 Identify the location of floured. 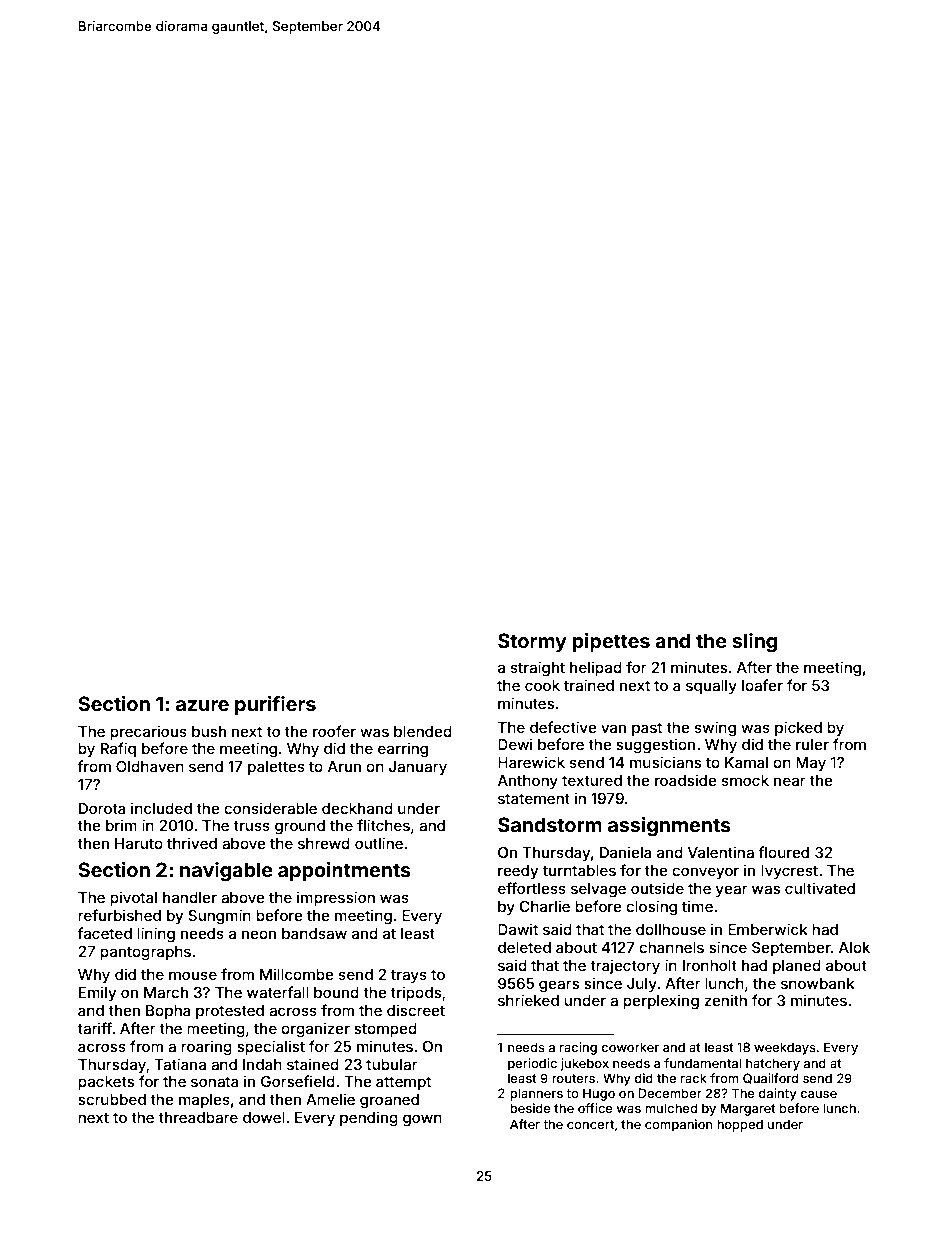
(783, 852).
